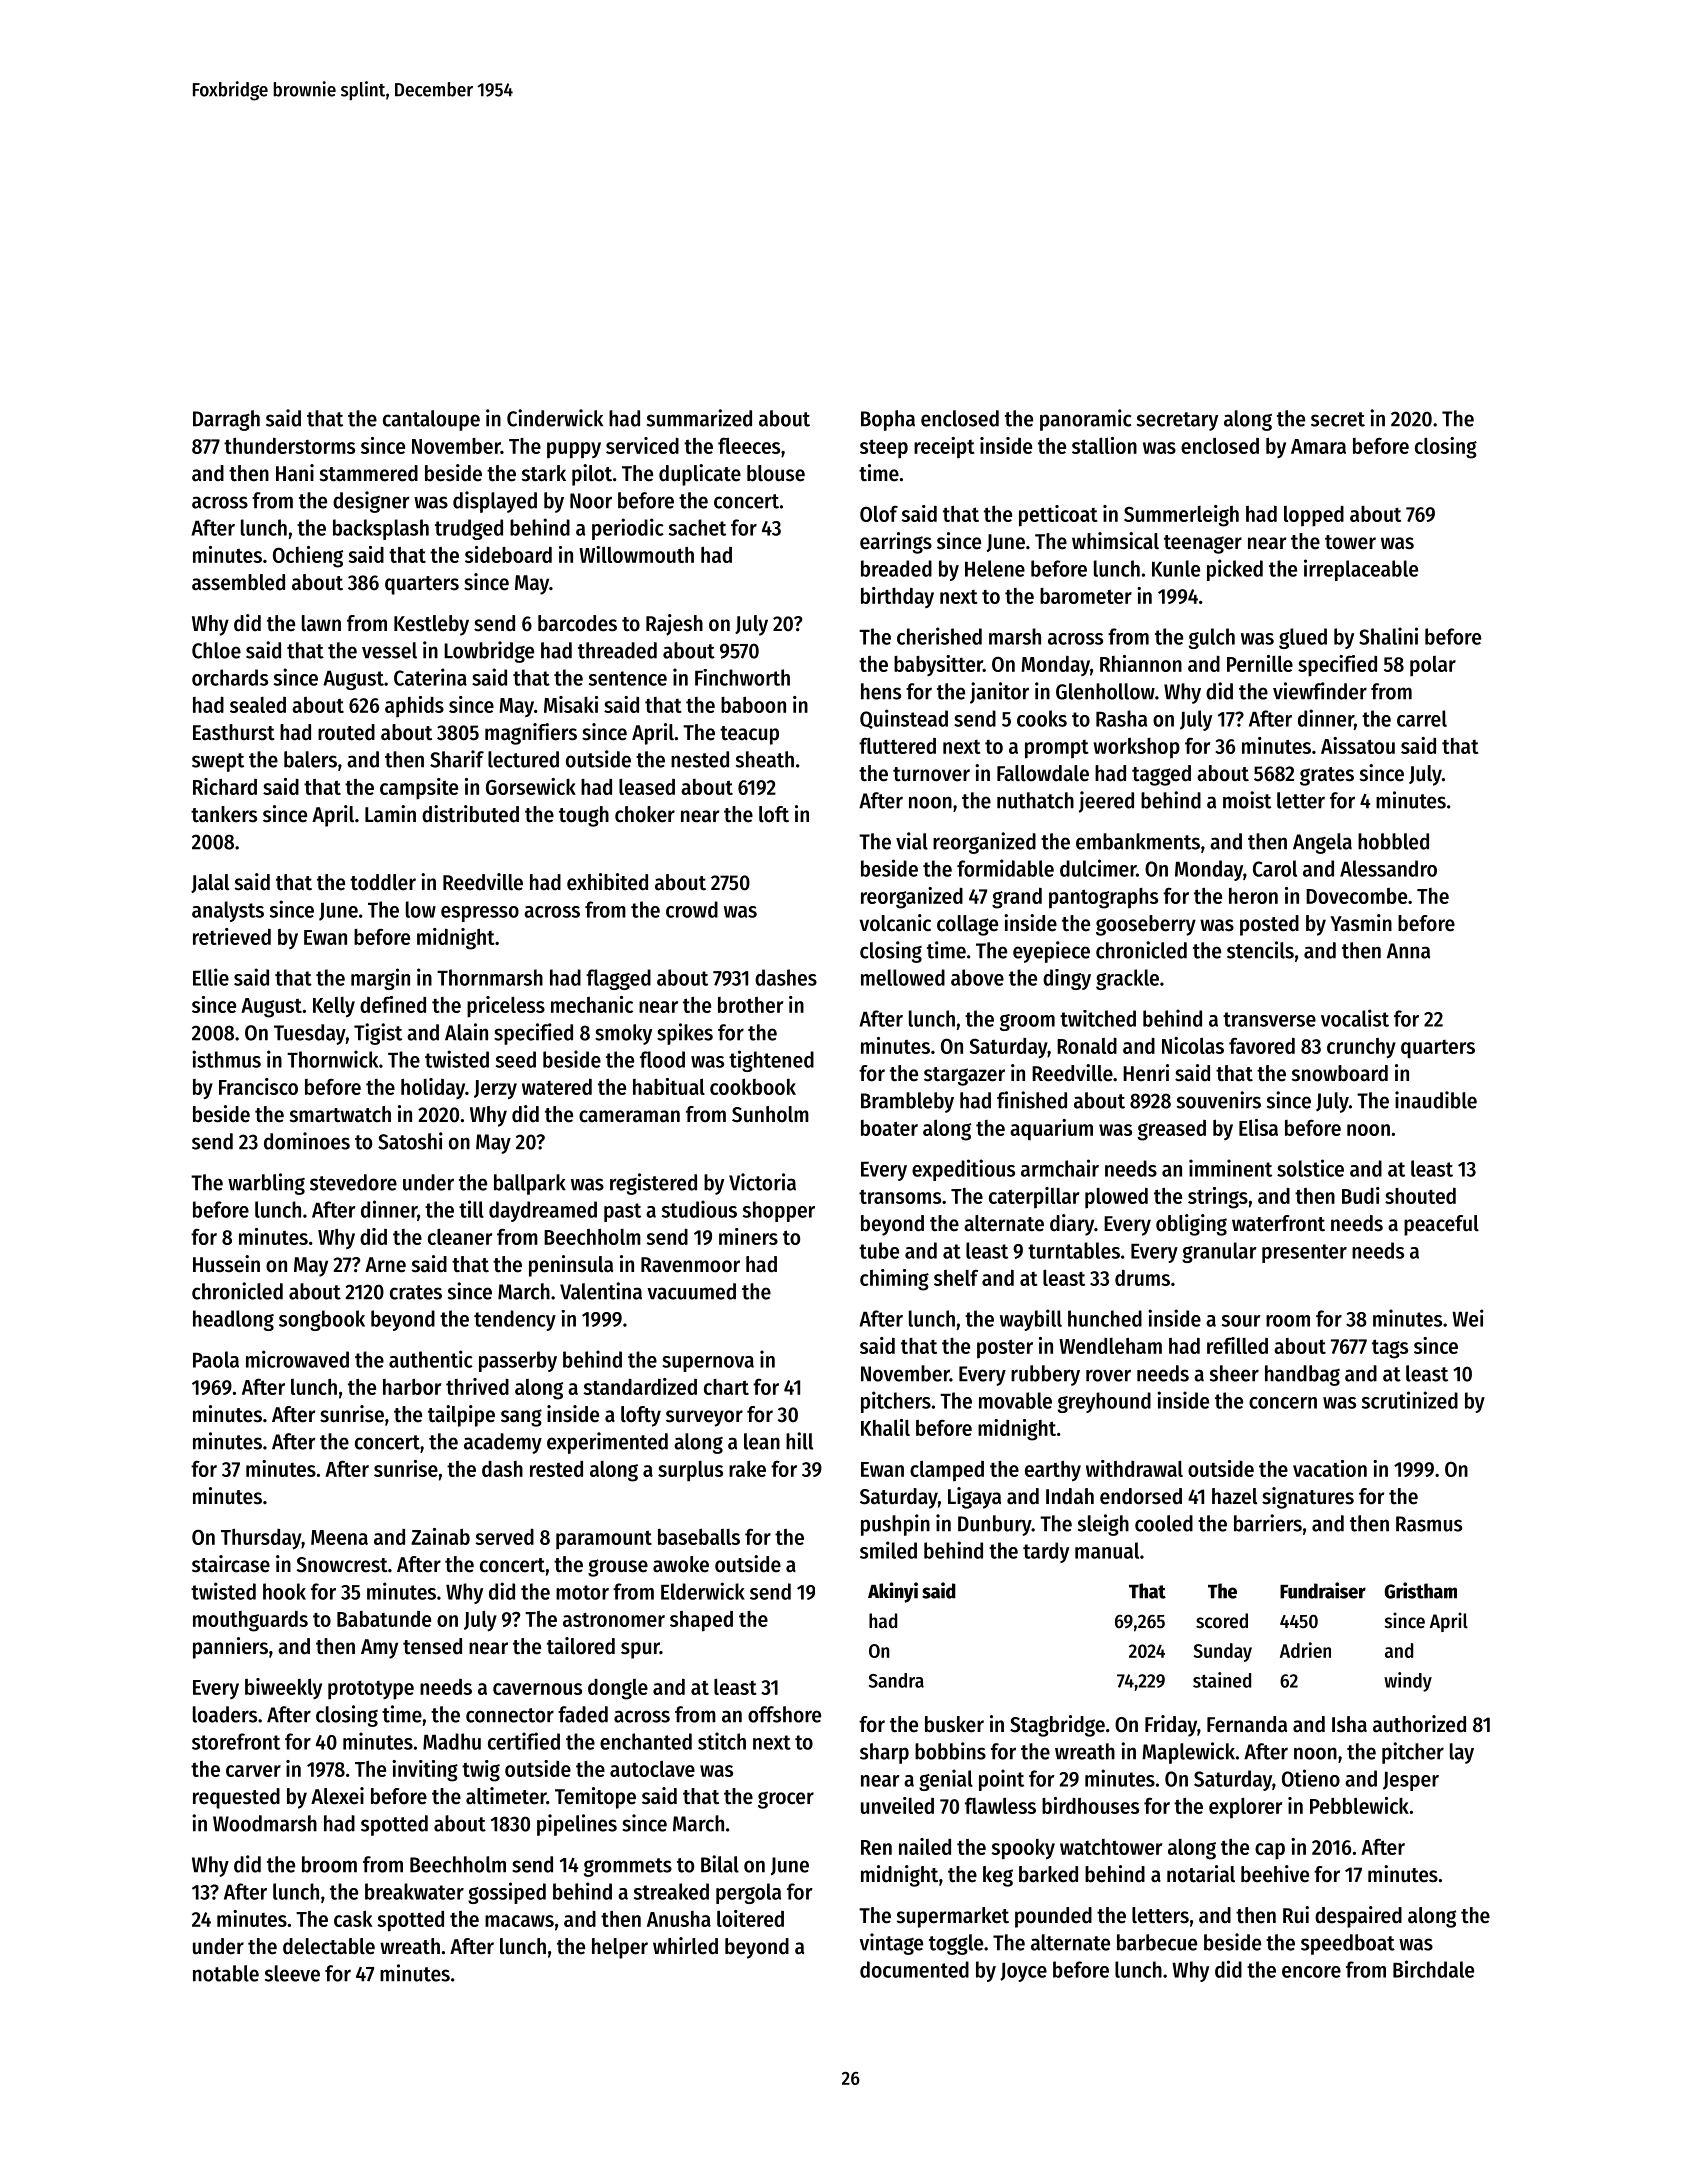 The height and width of the screenshot is (2178, 1683). I want to click on souvenirs, so click(1219, 1100).
